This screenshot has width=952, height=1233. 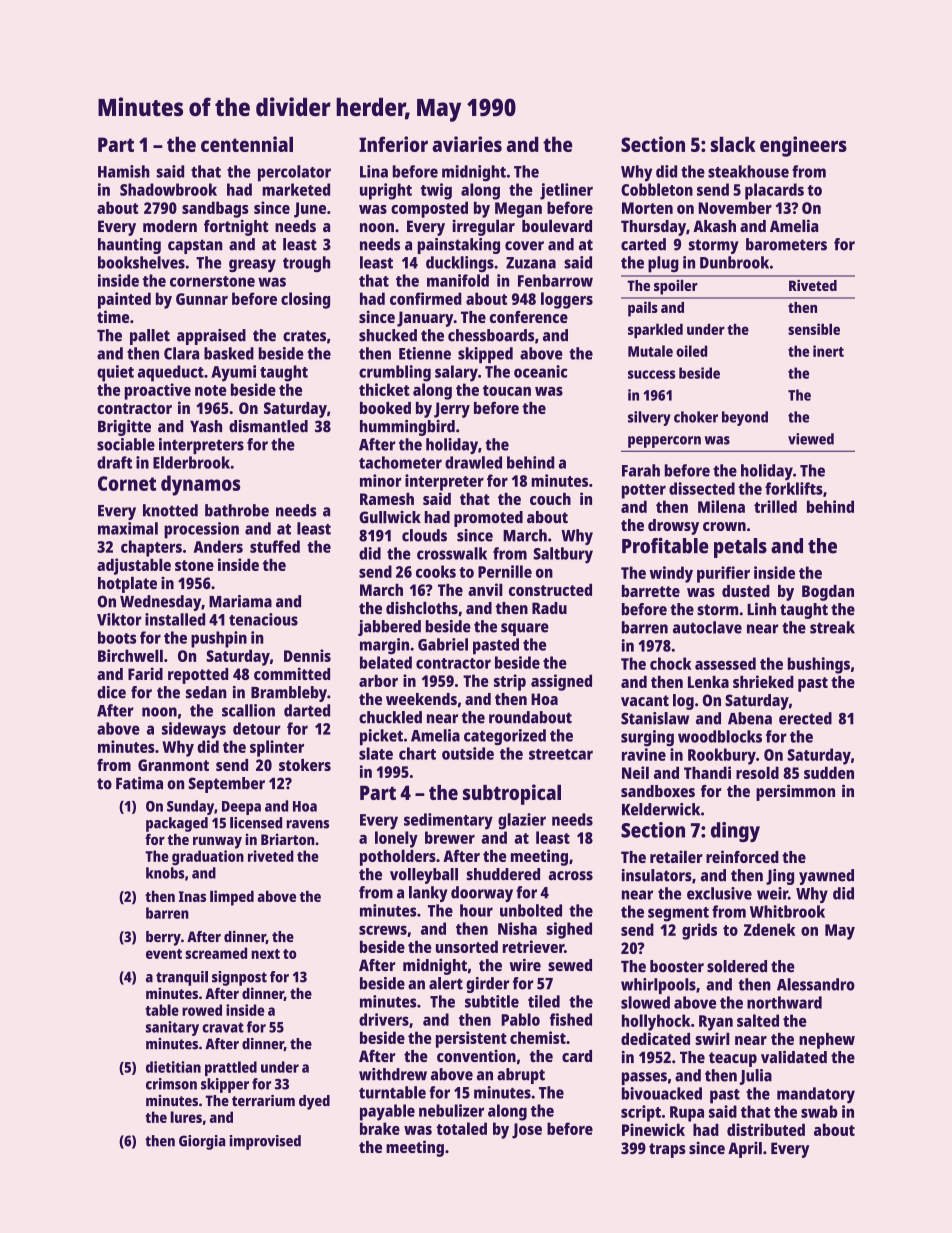 I want to click on Saltbury, so click(x=563, y=555).
